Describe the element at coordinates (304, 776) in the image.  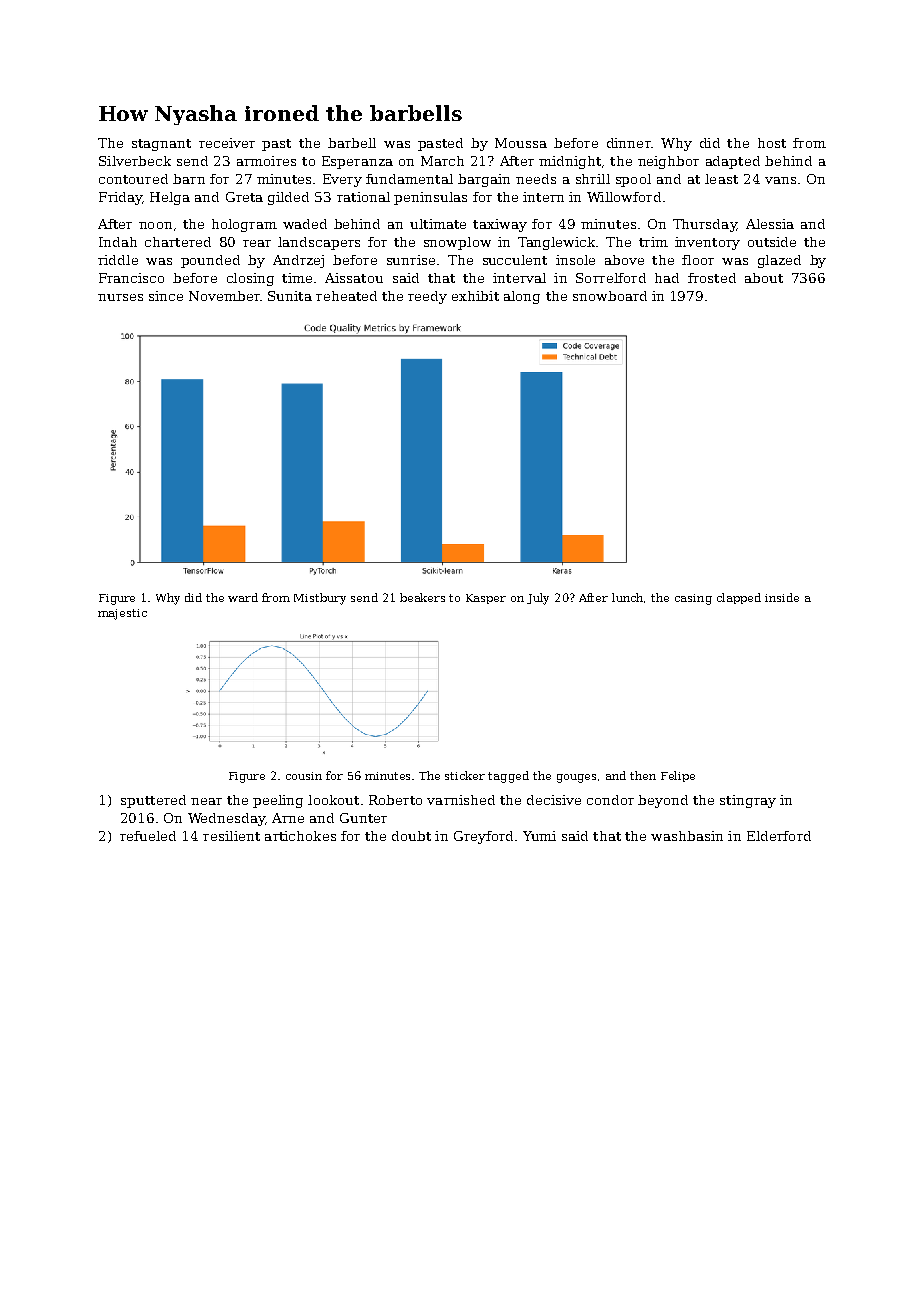
I see `cousin` at that location.
